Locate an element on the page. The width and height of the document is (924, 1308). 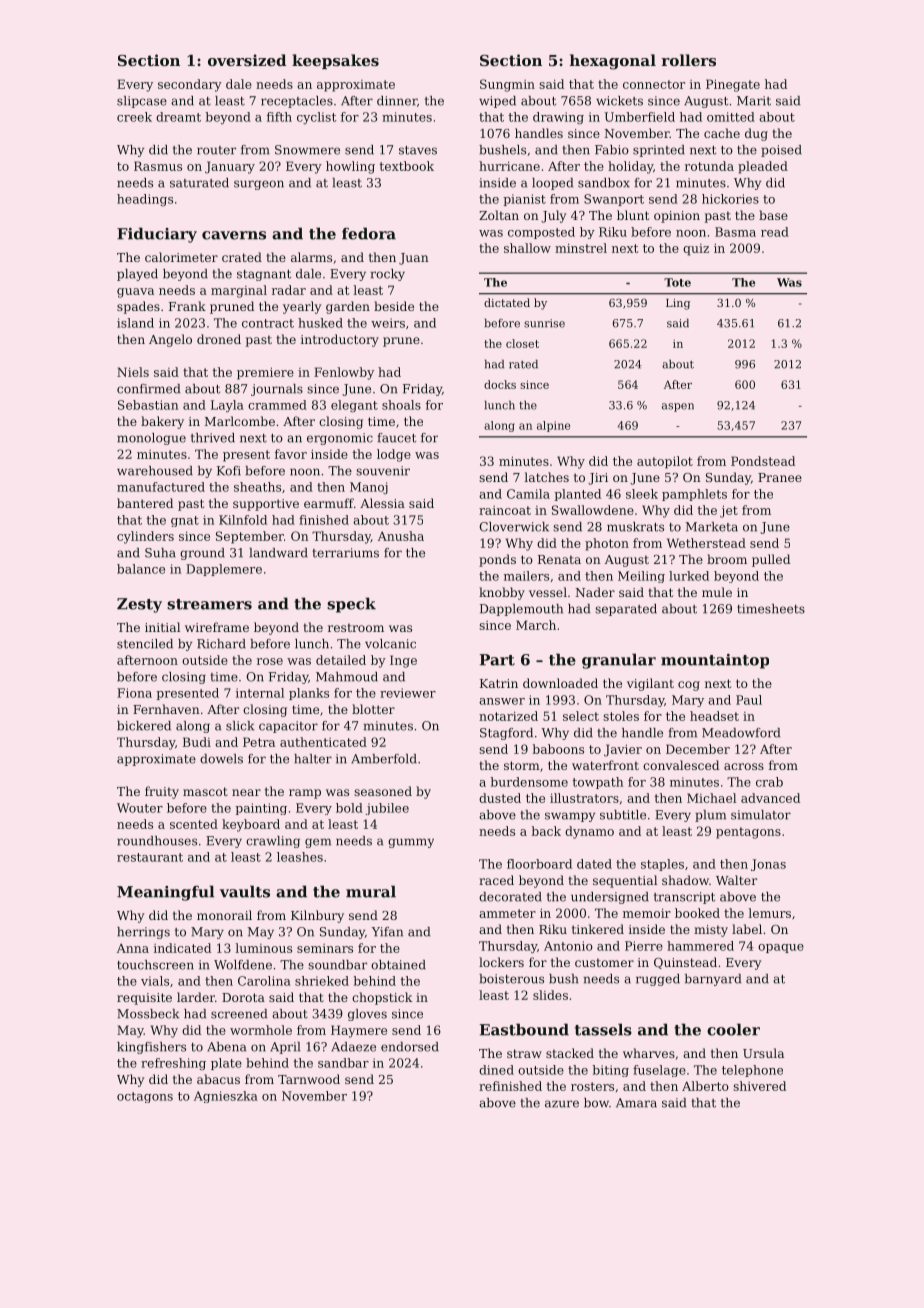
December is located at coordinates (698, 749).
